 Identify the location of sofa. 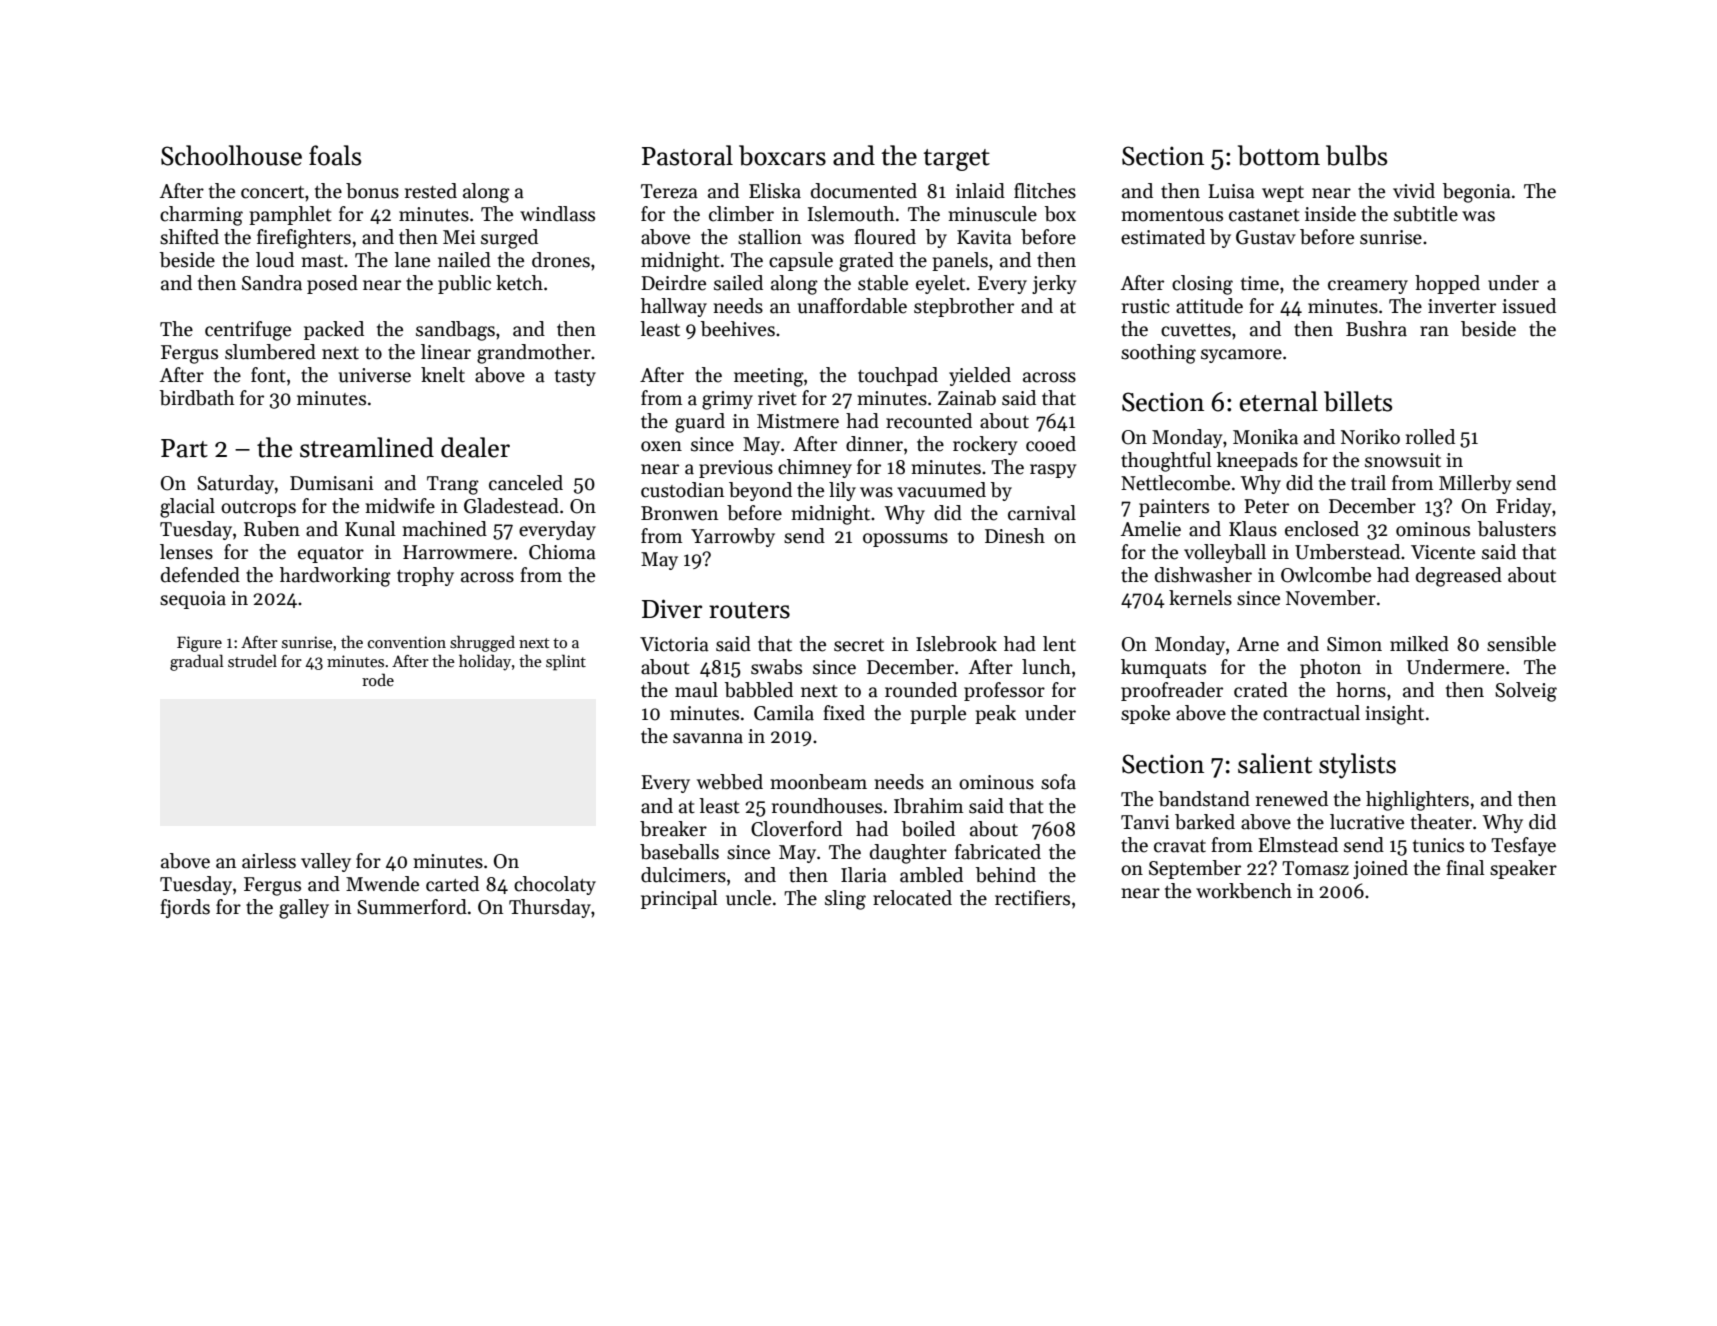
(1058, 782).
